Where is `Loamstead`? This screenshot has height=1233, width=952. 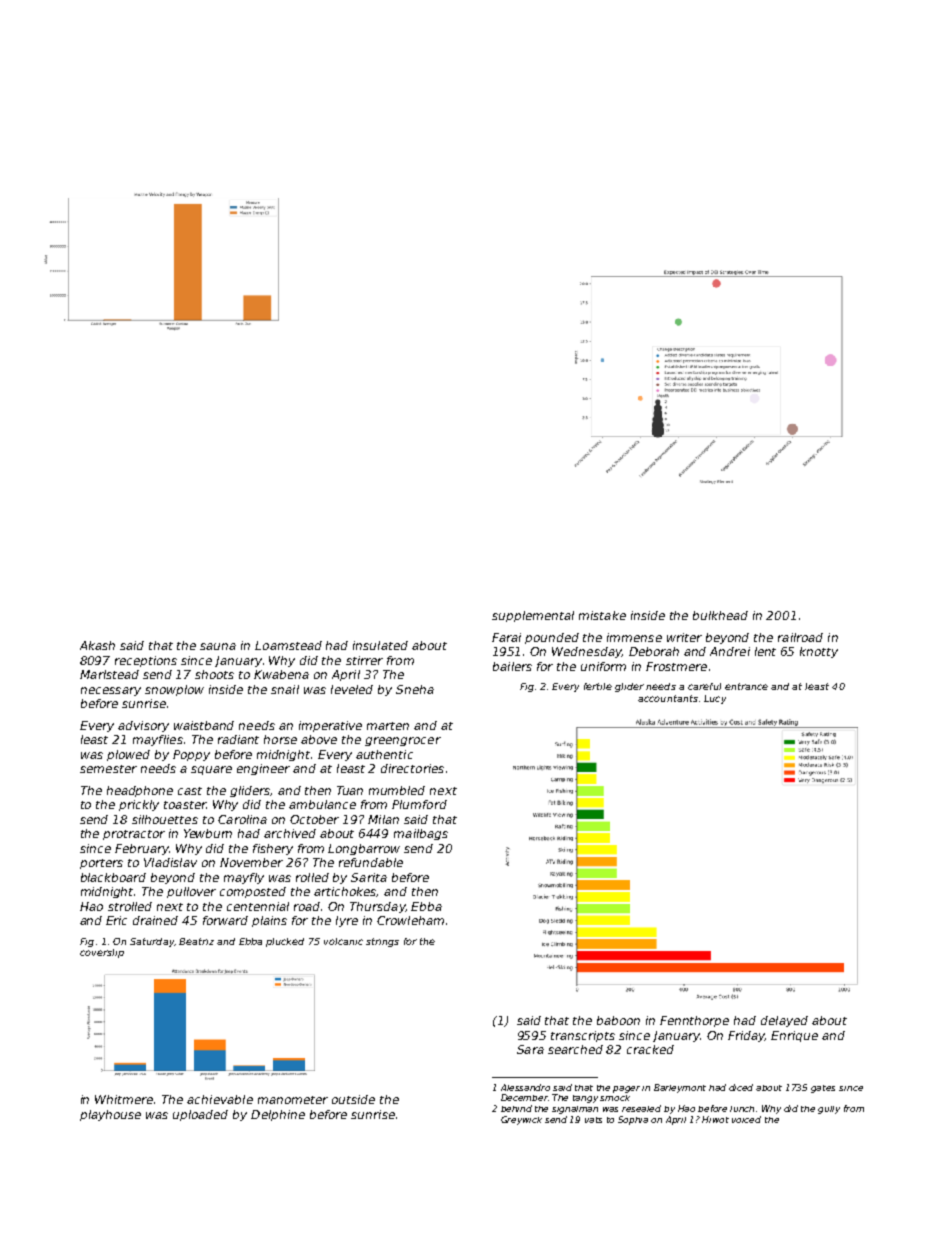 Loamstead is located at coordinates (288, 645).
